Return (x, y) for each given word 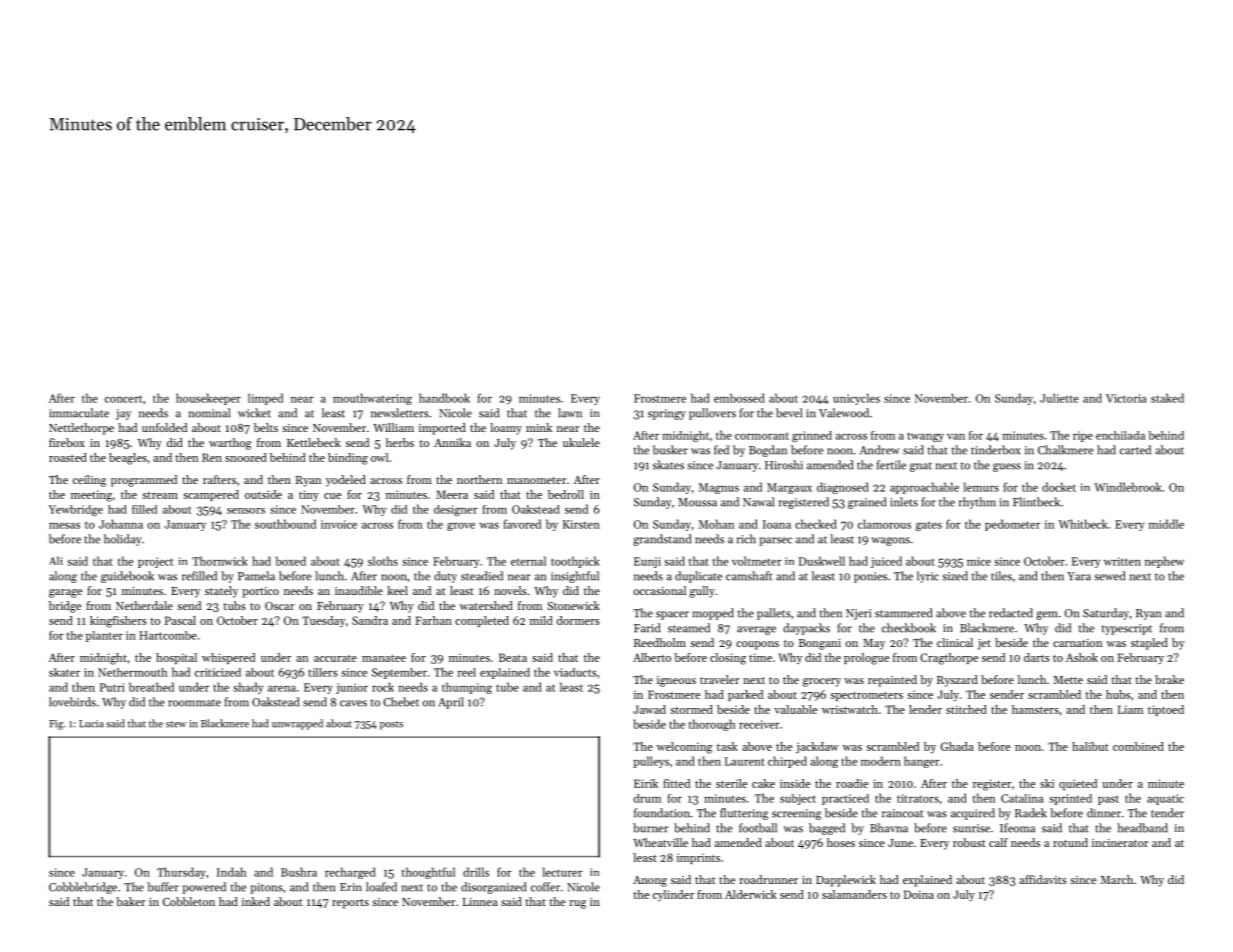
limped (265, 399)
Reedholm (660, 642)
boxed (291, 561)
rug (577, 904)
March (1117, 879)
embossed (739, 398)
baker (130, 901)
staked (1167, 398)
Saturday (1106, 614)
